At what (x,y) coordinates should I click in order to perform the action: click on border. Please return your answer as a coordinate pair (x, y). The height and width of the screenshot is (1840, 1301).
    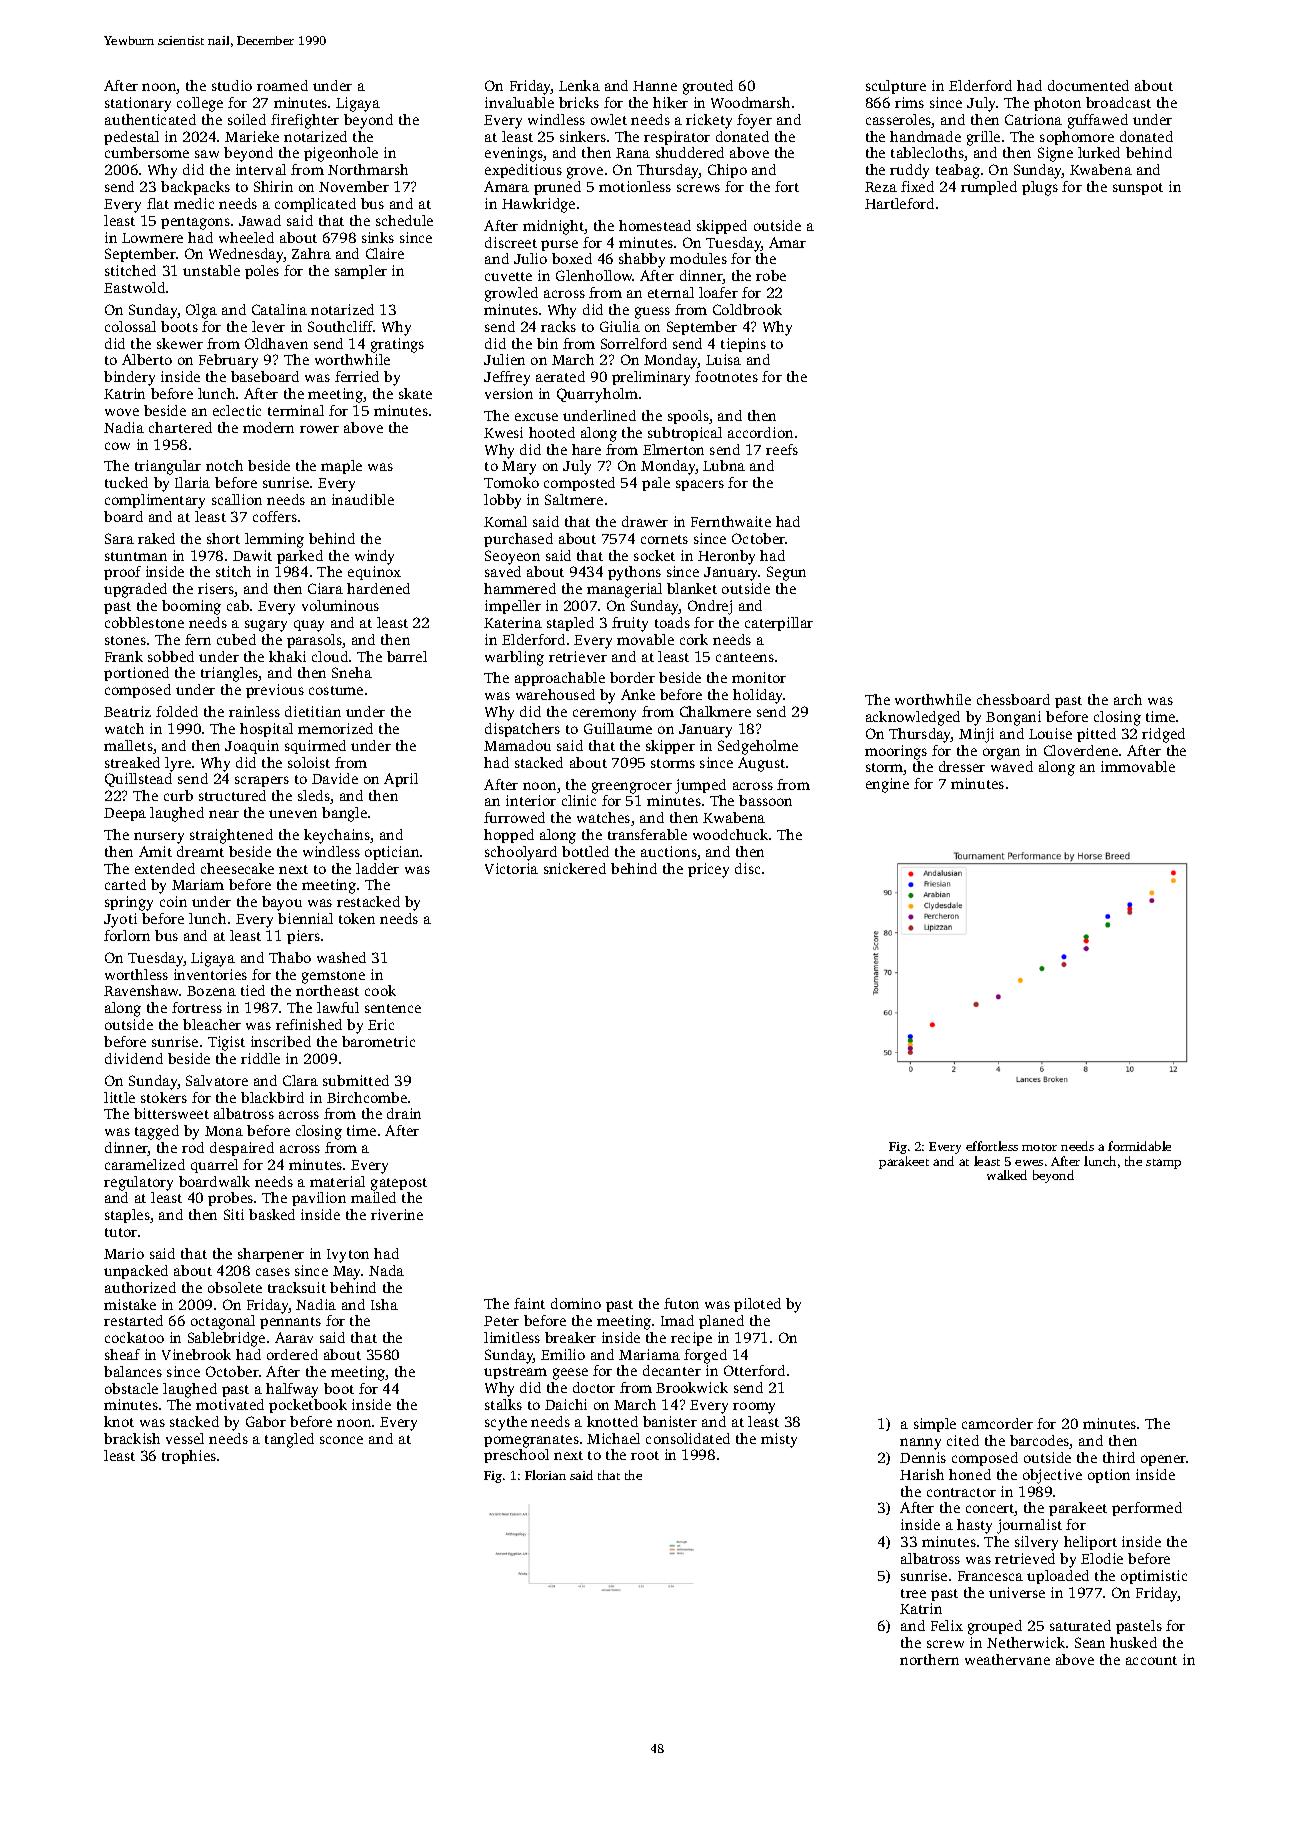
    Looking at the image, I should click on (632, 677).
